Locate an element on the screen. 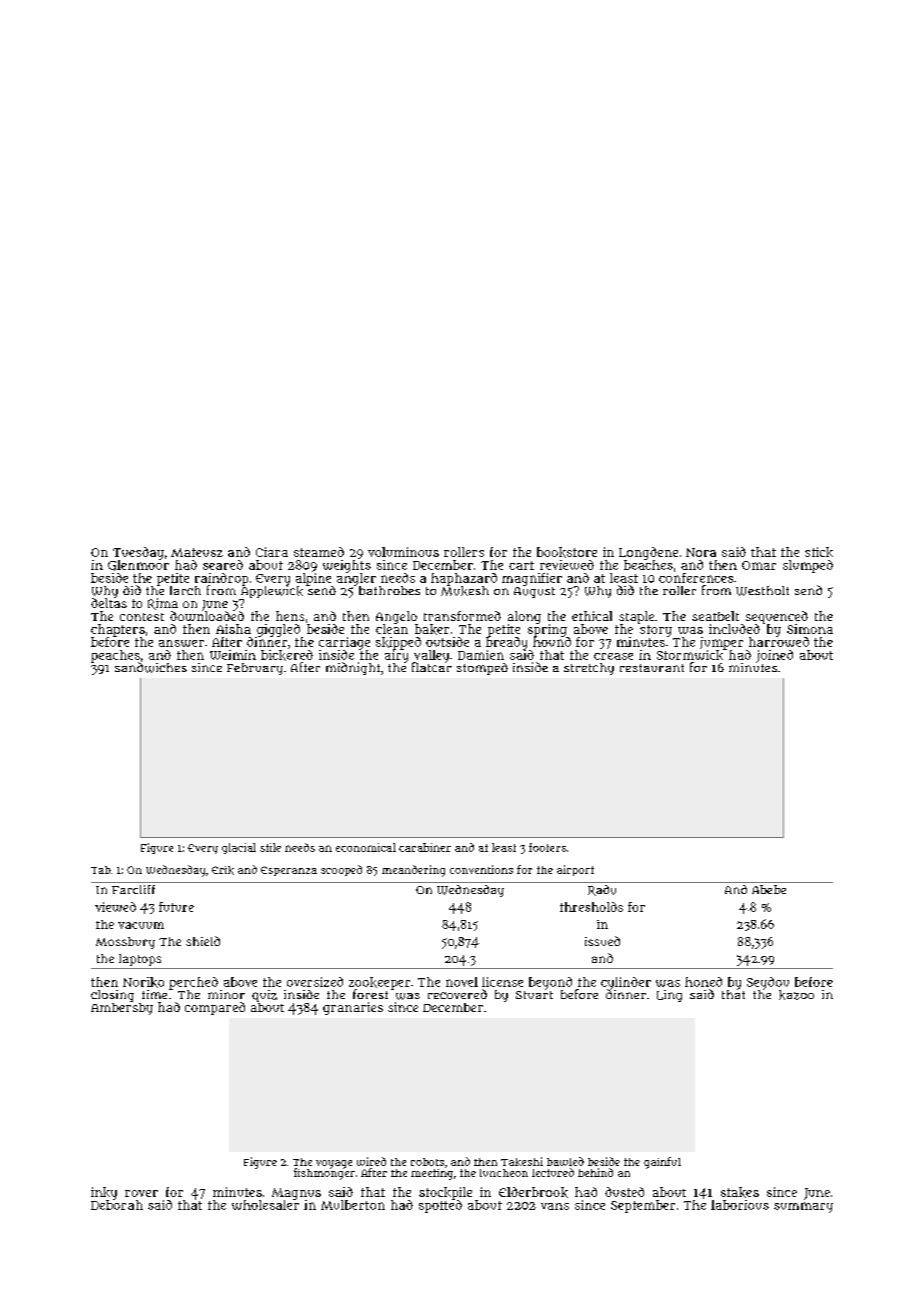 Image resolution: width=924 pixels, height=1308 pixels. robots is located at coordinates (427, 1162).
